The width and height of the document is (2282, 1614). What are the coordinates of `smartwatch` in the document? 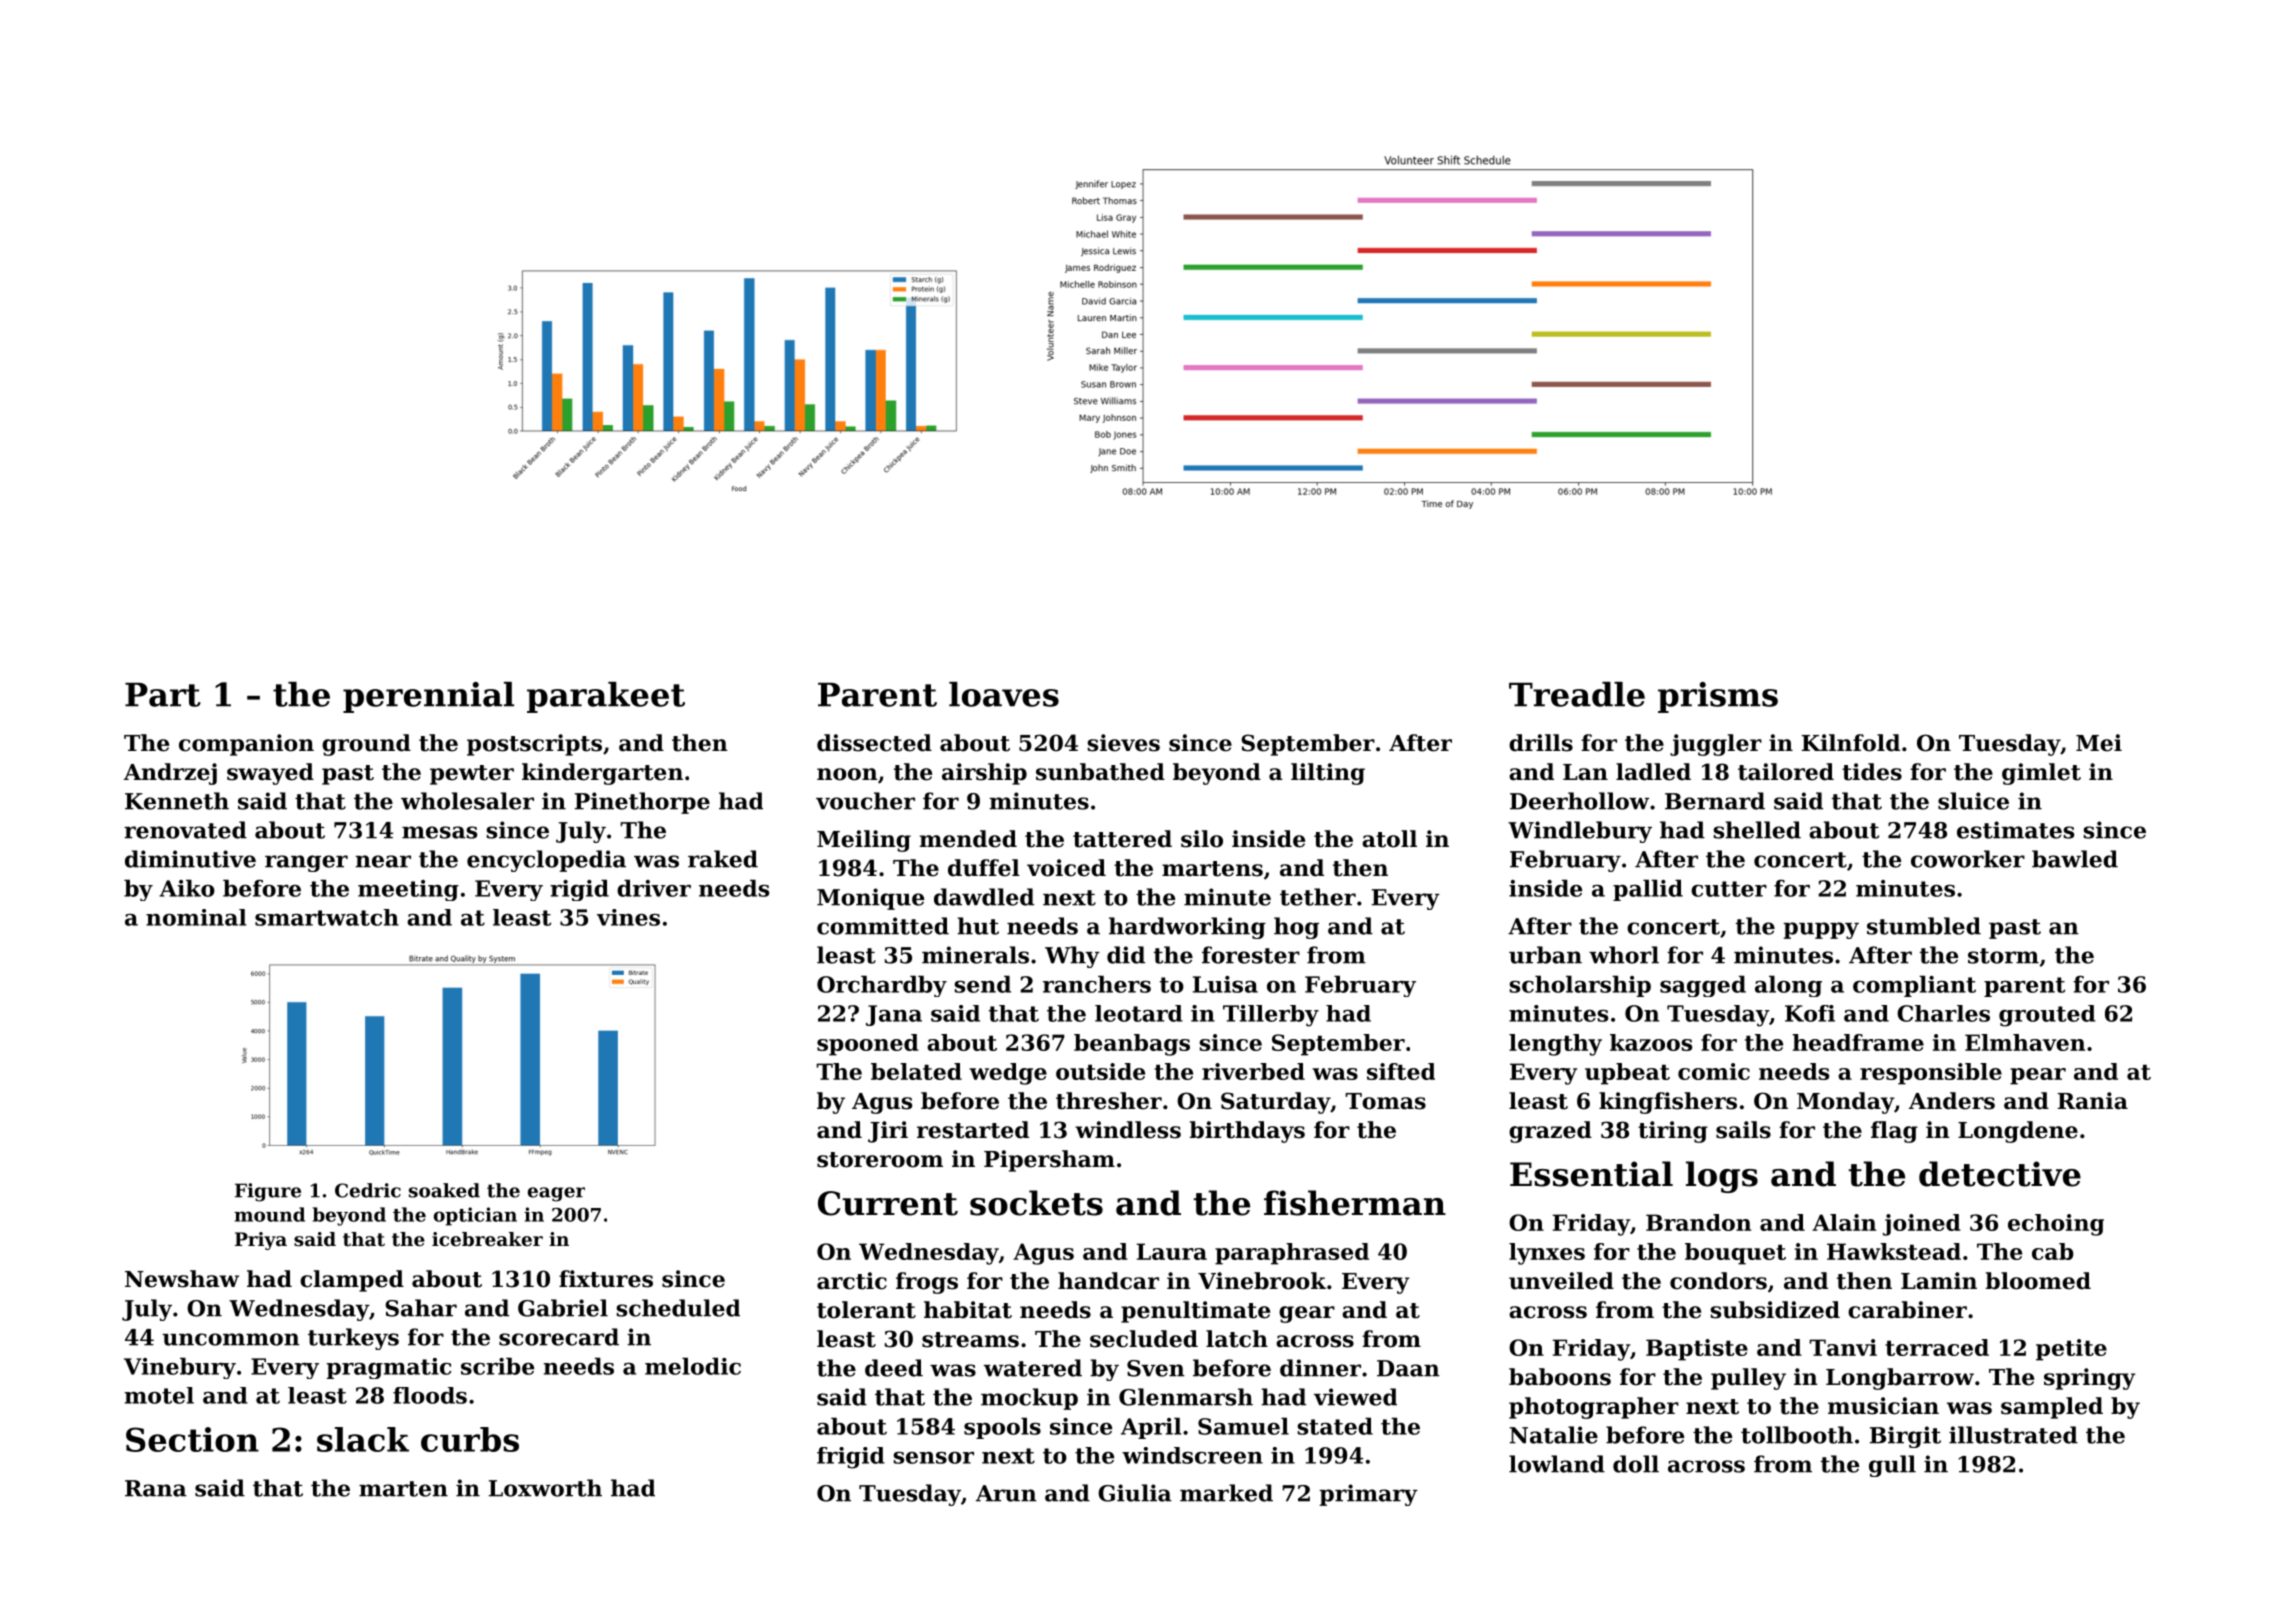 It's located at (327, 917).
